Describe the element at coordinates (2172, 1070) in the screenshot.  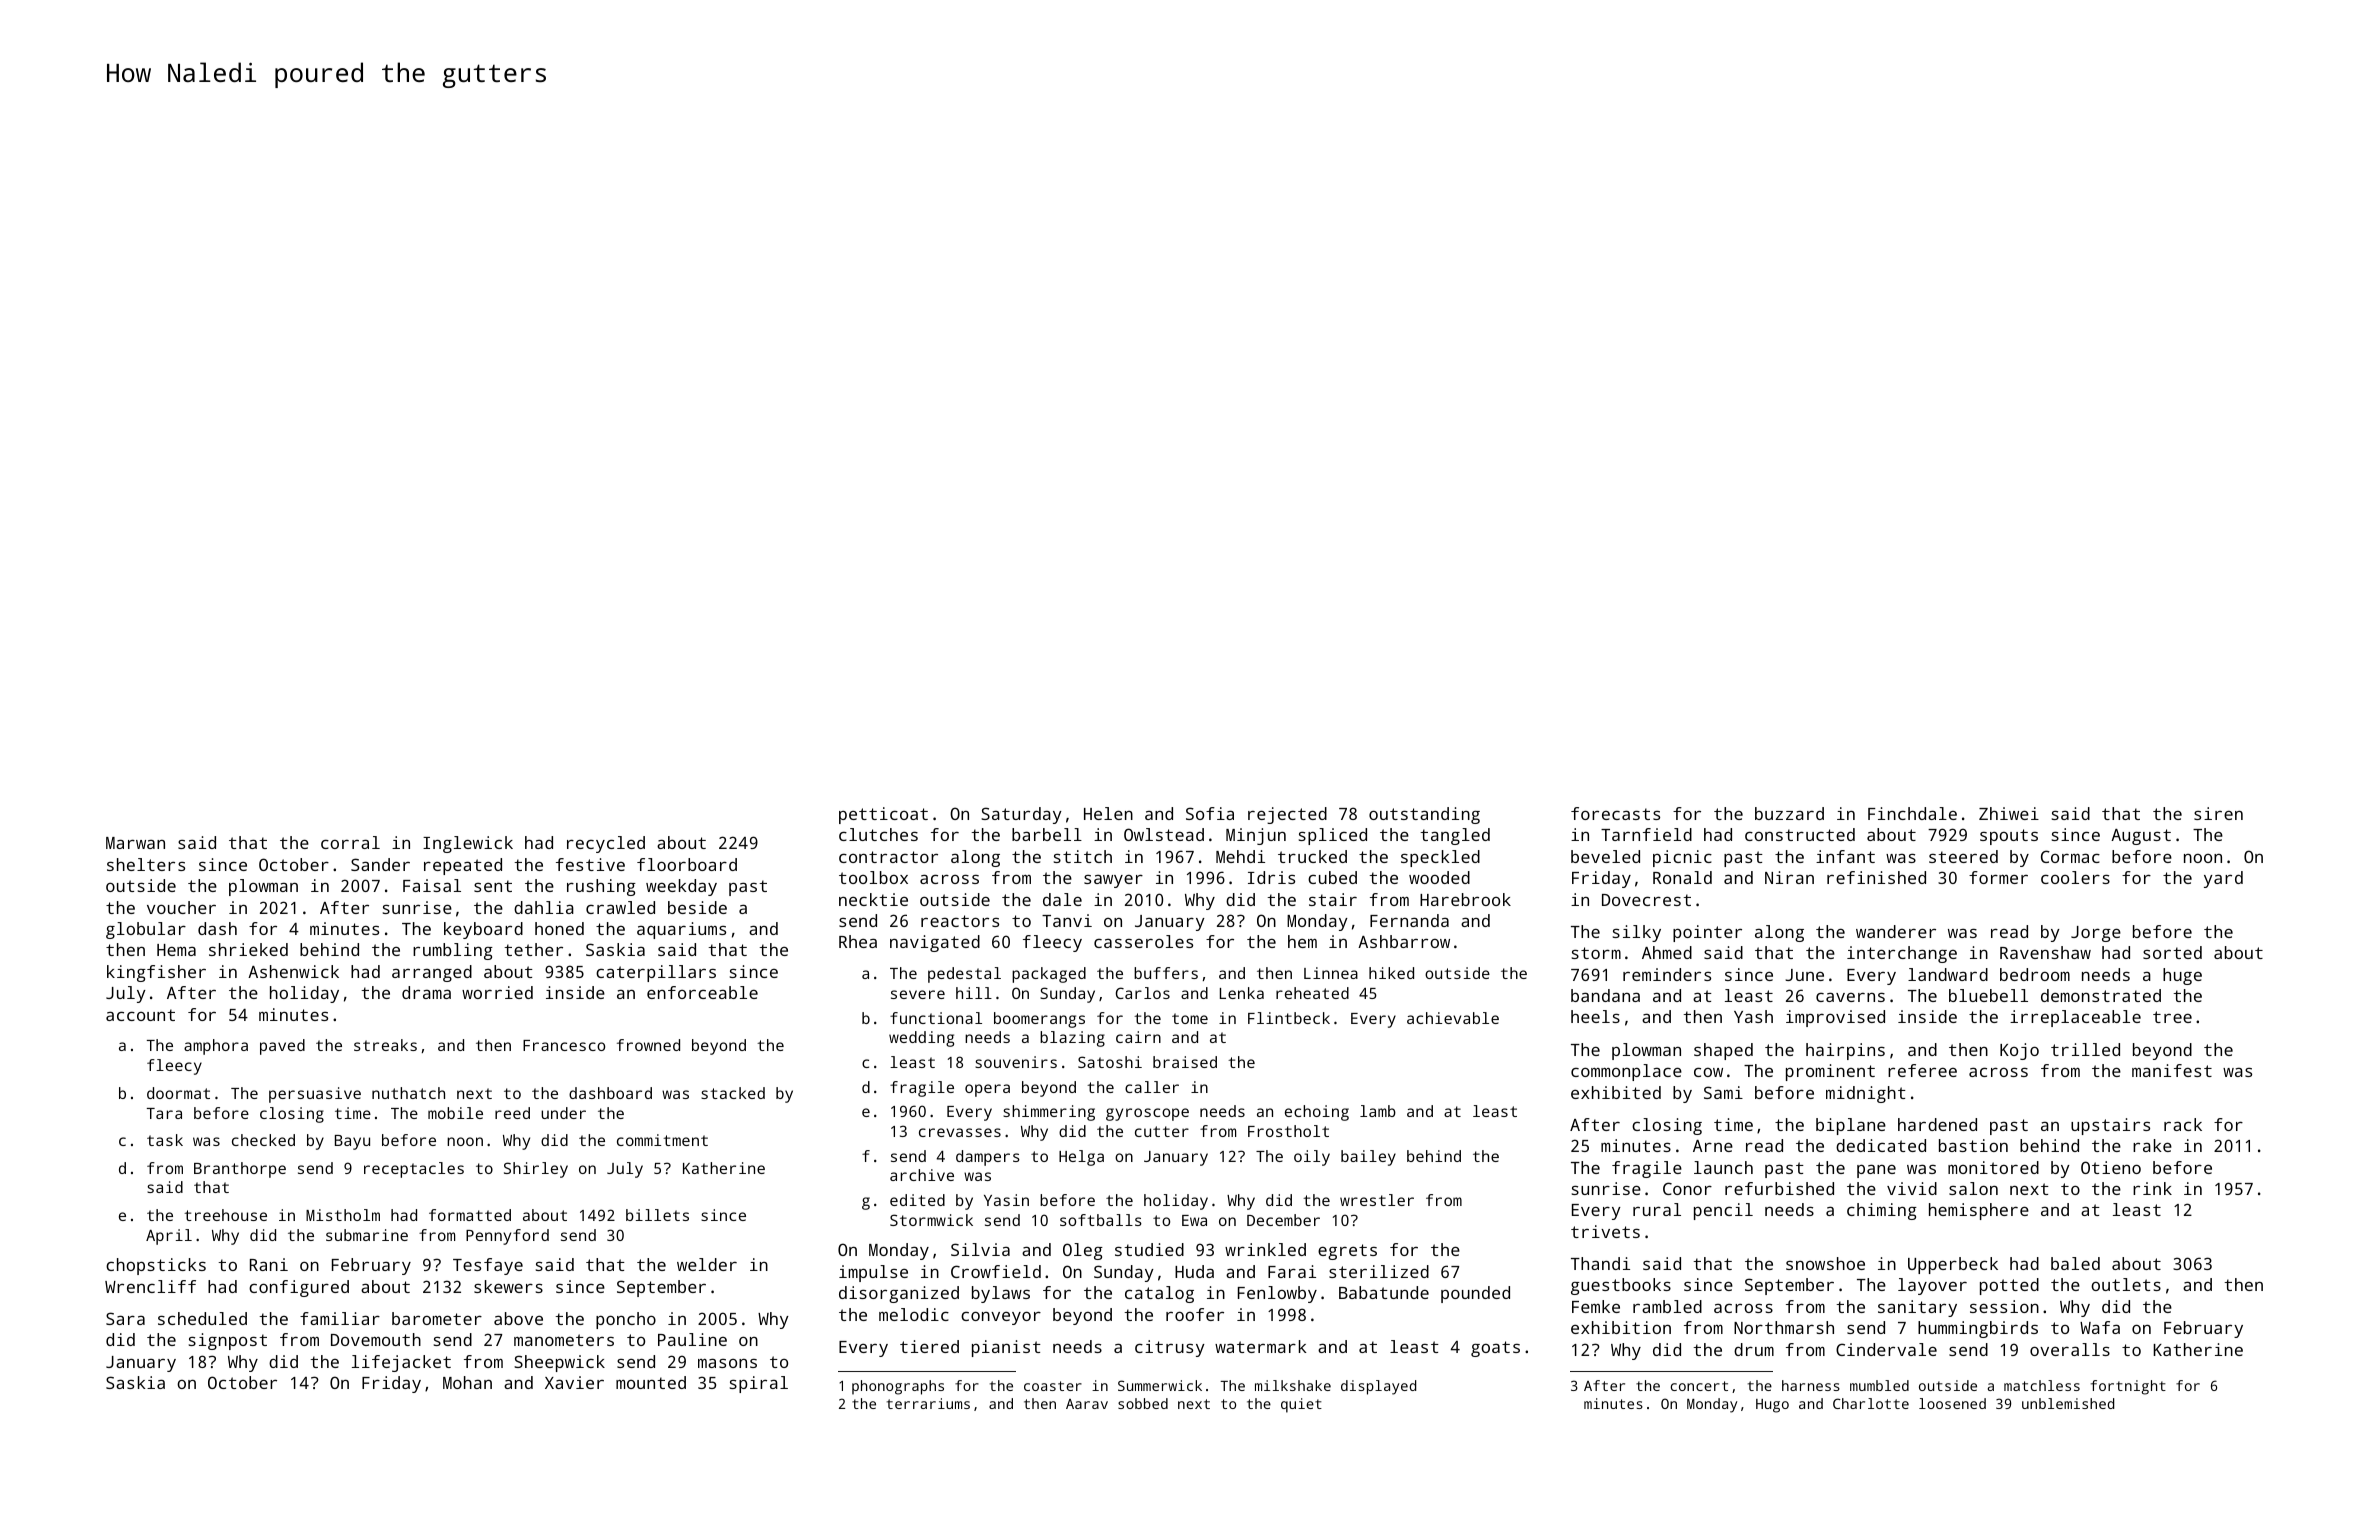
I see `manifest` at that location.
